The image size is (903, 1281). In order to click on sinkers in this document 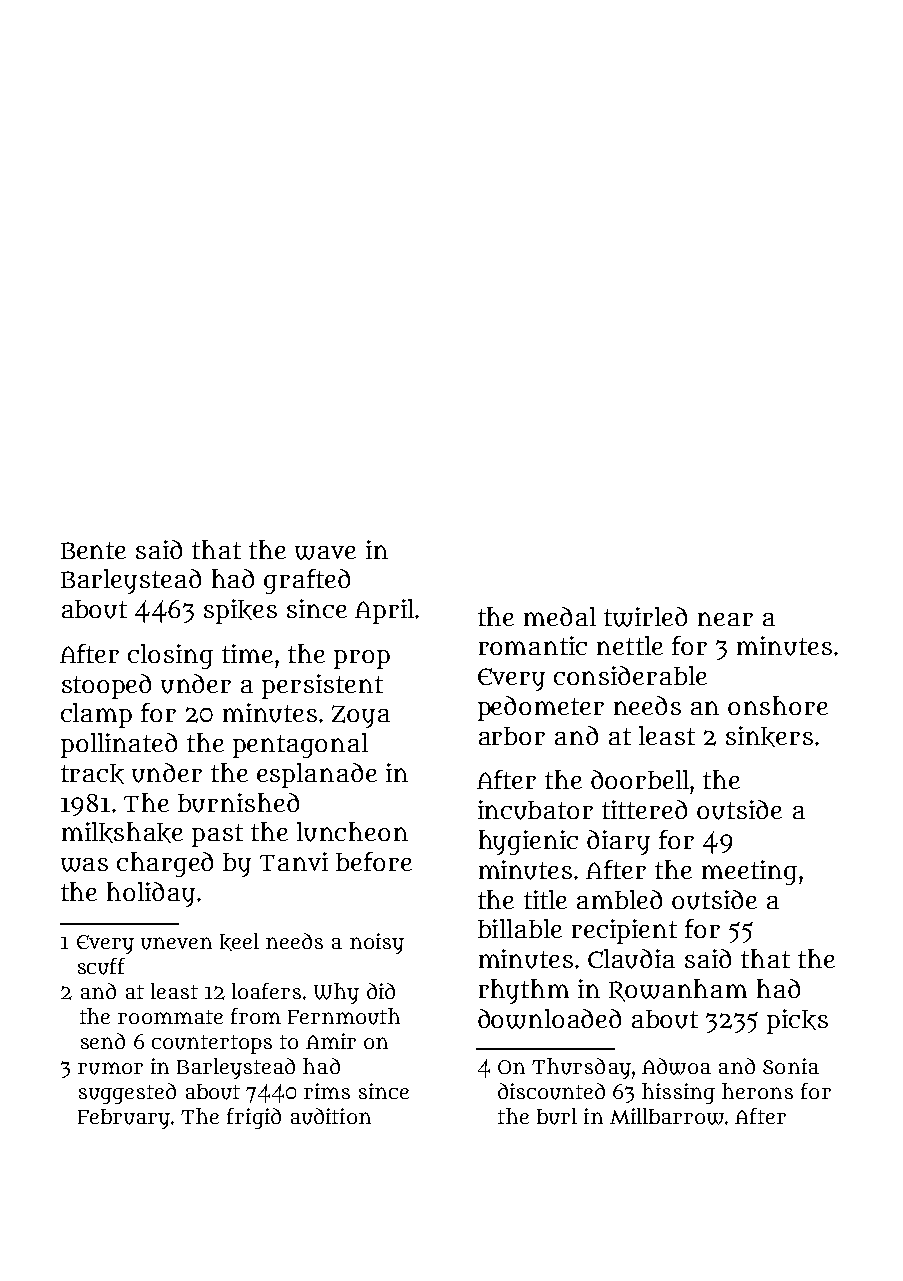, I will do `click(769, 736)`.
